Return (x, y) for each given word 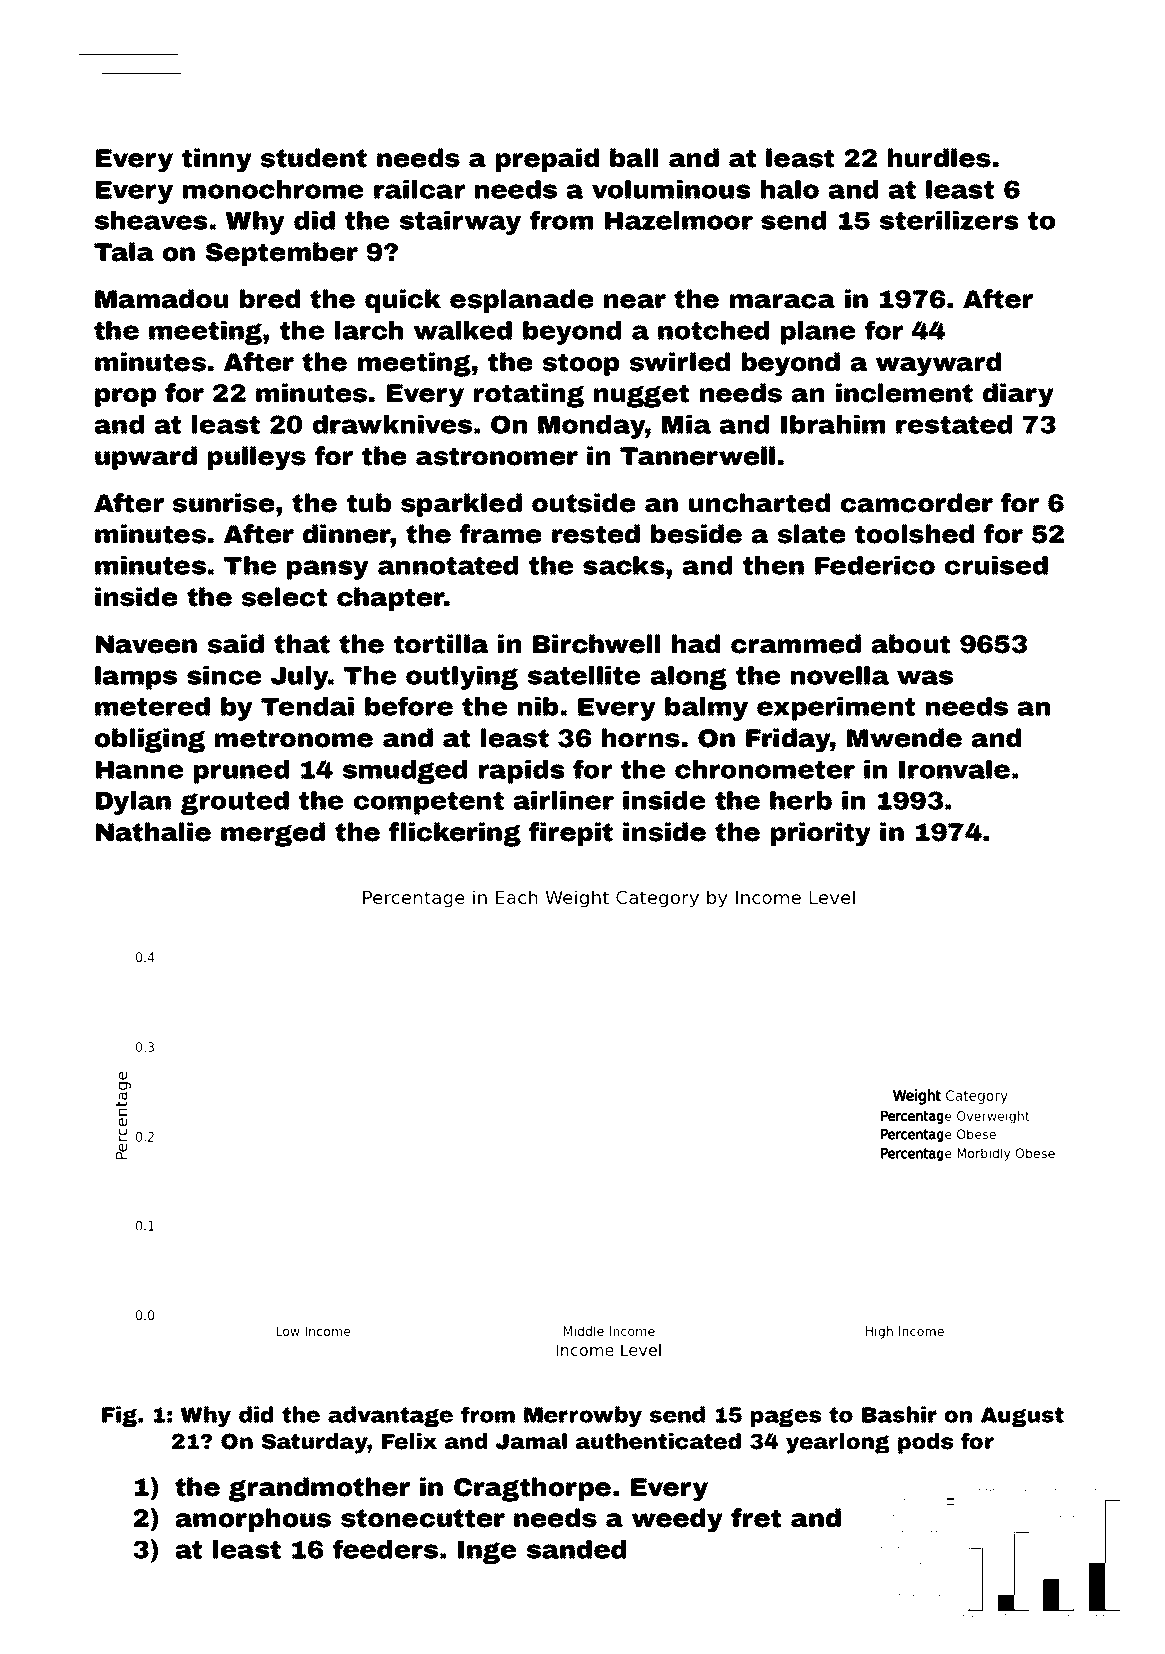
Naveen (146, 644)
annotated (448, 565)
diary (1018, 395)
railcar (419, 189)
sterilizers (949, 220)
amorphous (253, 1520)
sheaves (151, 220)
